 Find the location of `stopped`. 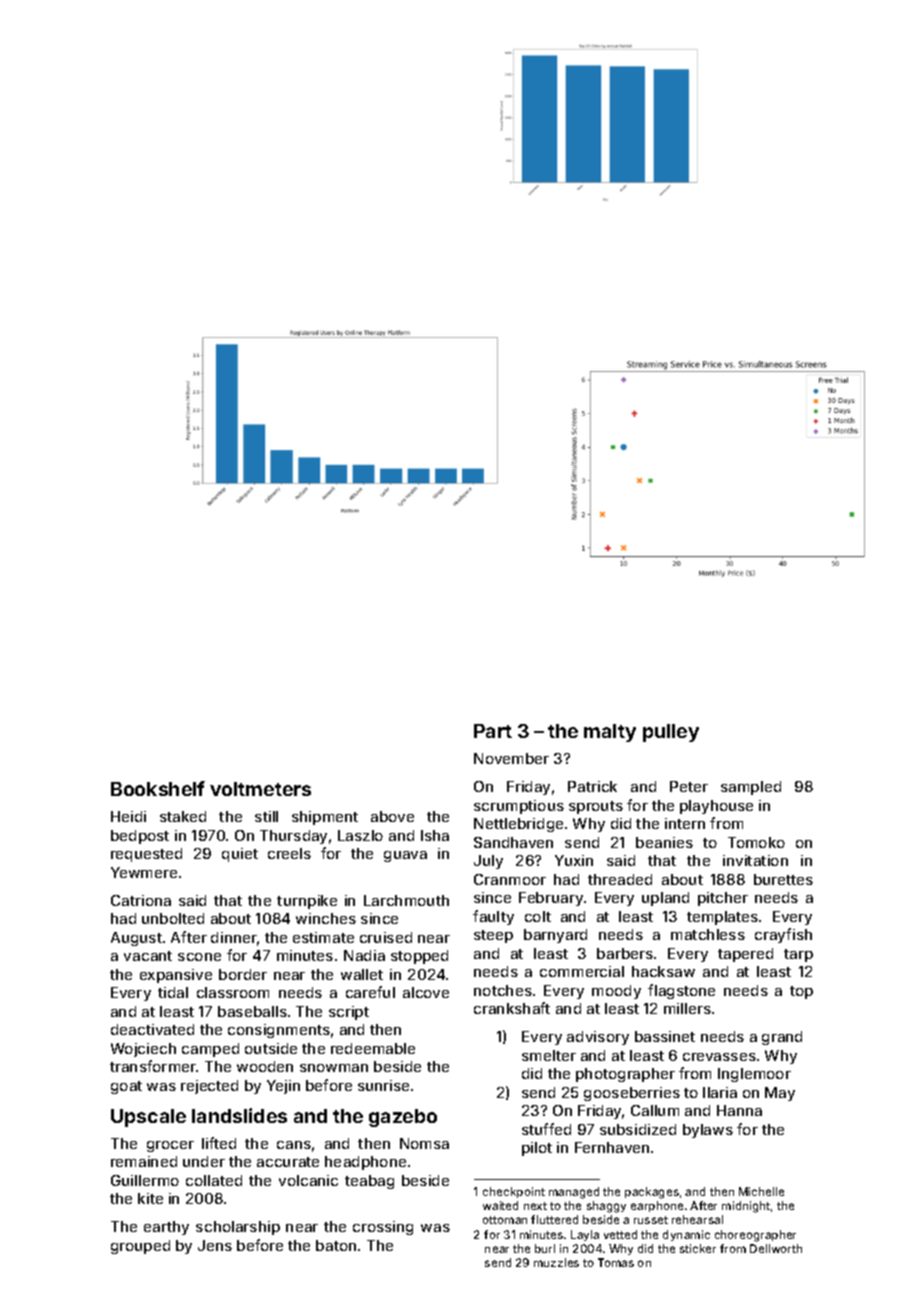

stopped is located at coordinates (419, 957).
